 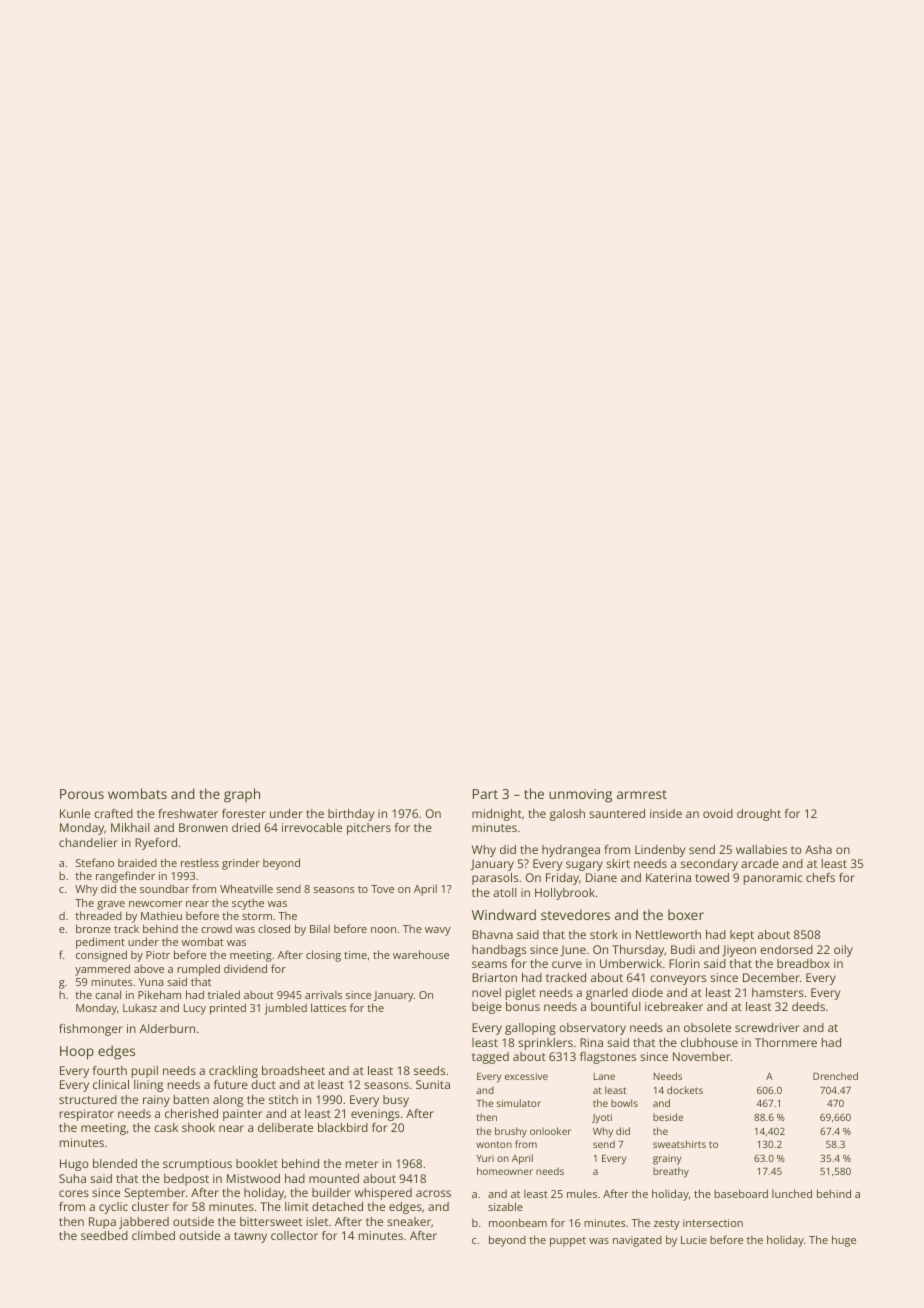 I want to click on chandelier, so click(x=88, y=842).
